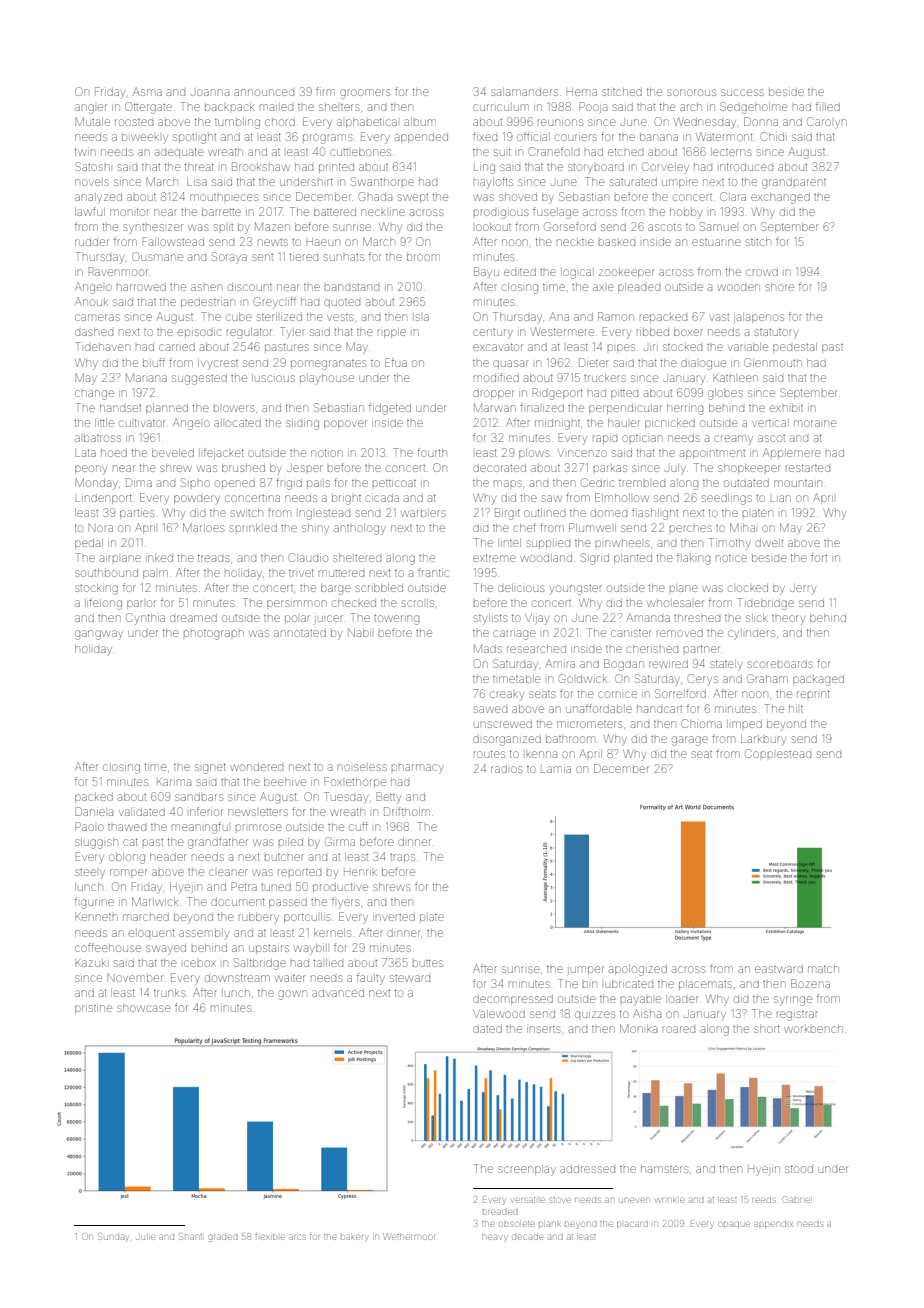  I want to click on steward, so click(410, 978).
